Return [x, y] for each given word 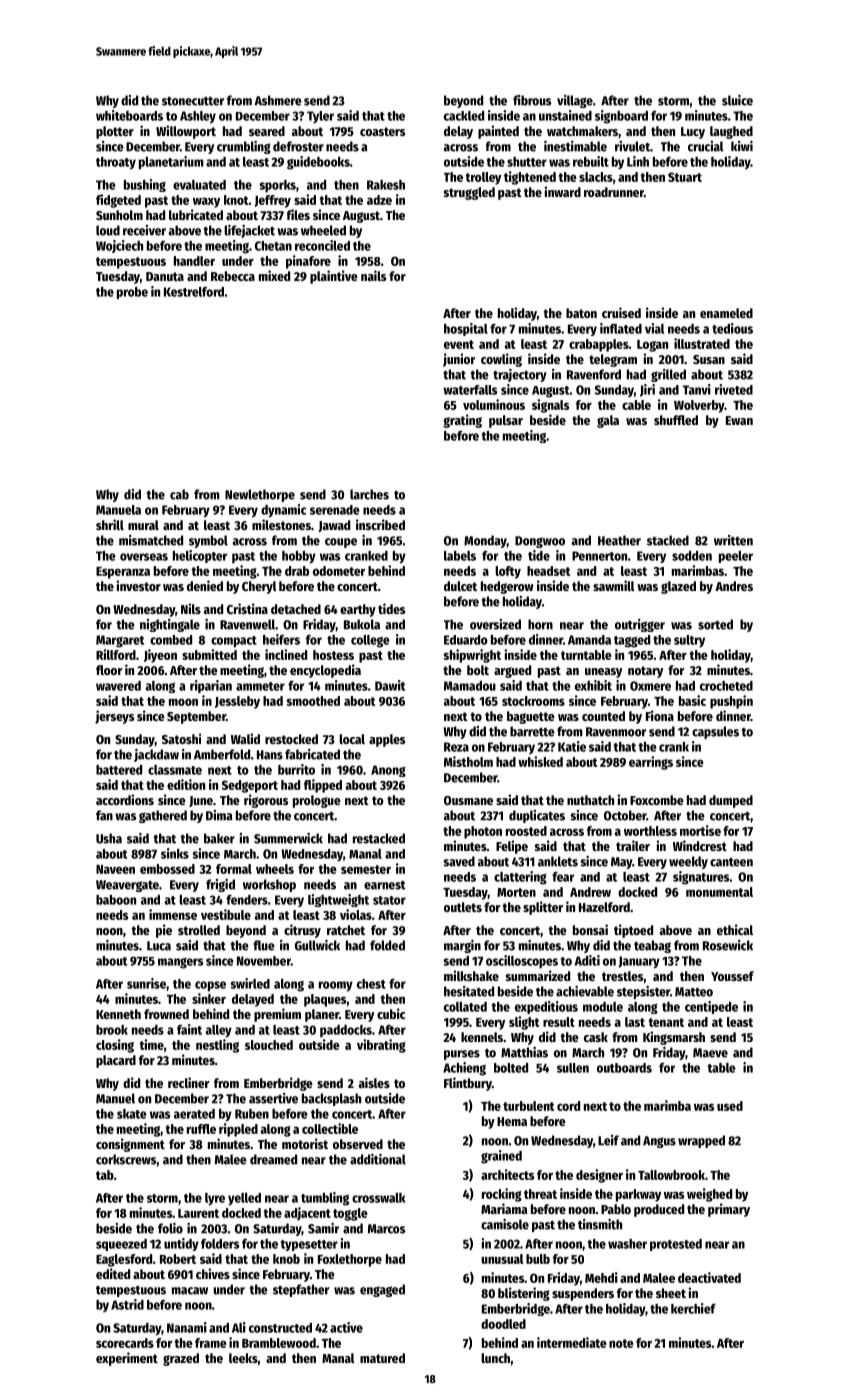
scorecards [125, 1343]
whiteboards [129, 115]
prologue [317, 801]
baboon [116, 900]
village [575, 101]
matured [382, 1358]
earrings [651, 763]
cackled [464, 116]
